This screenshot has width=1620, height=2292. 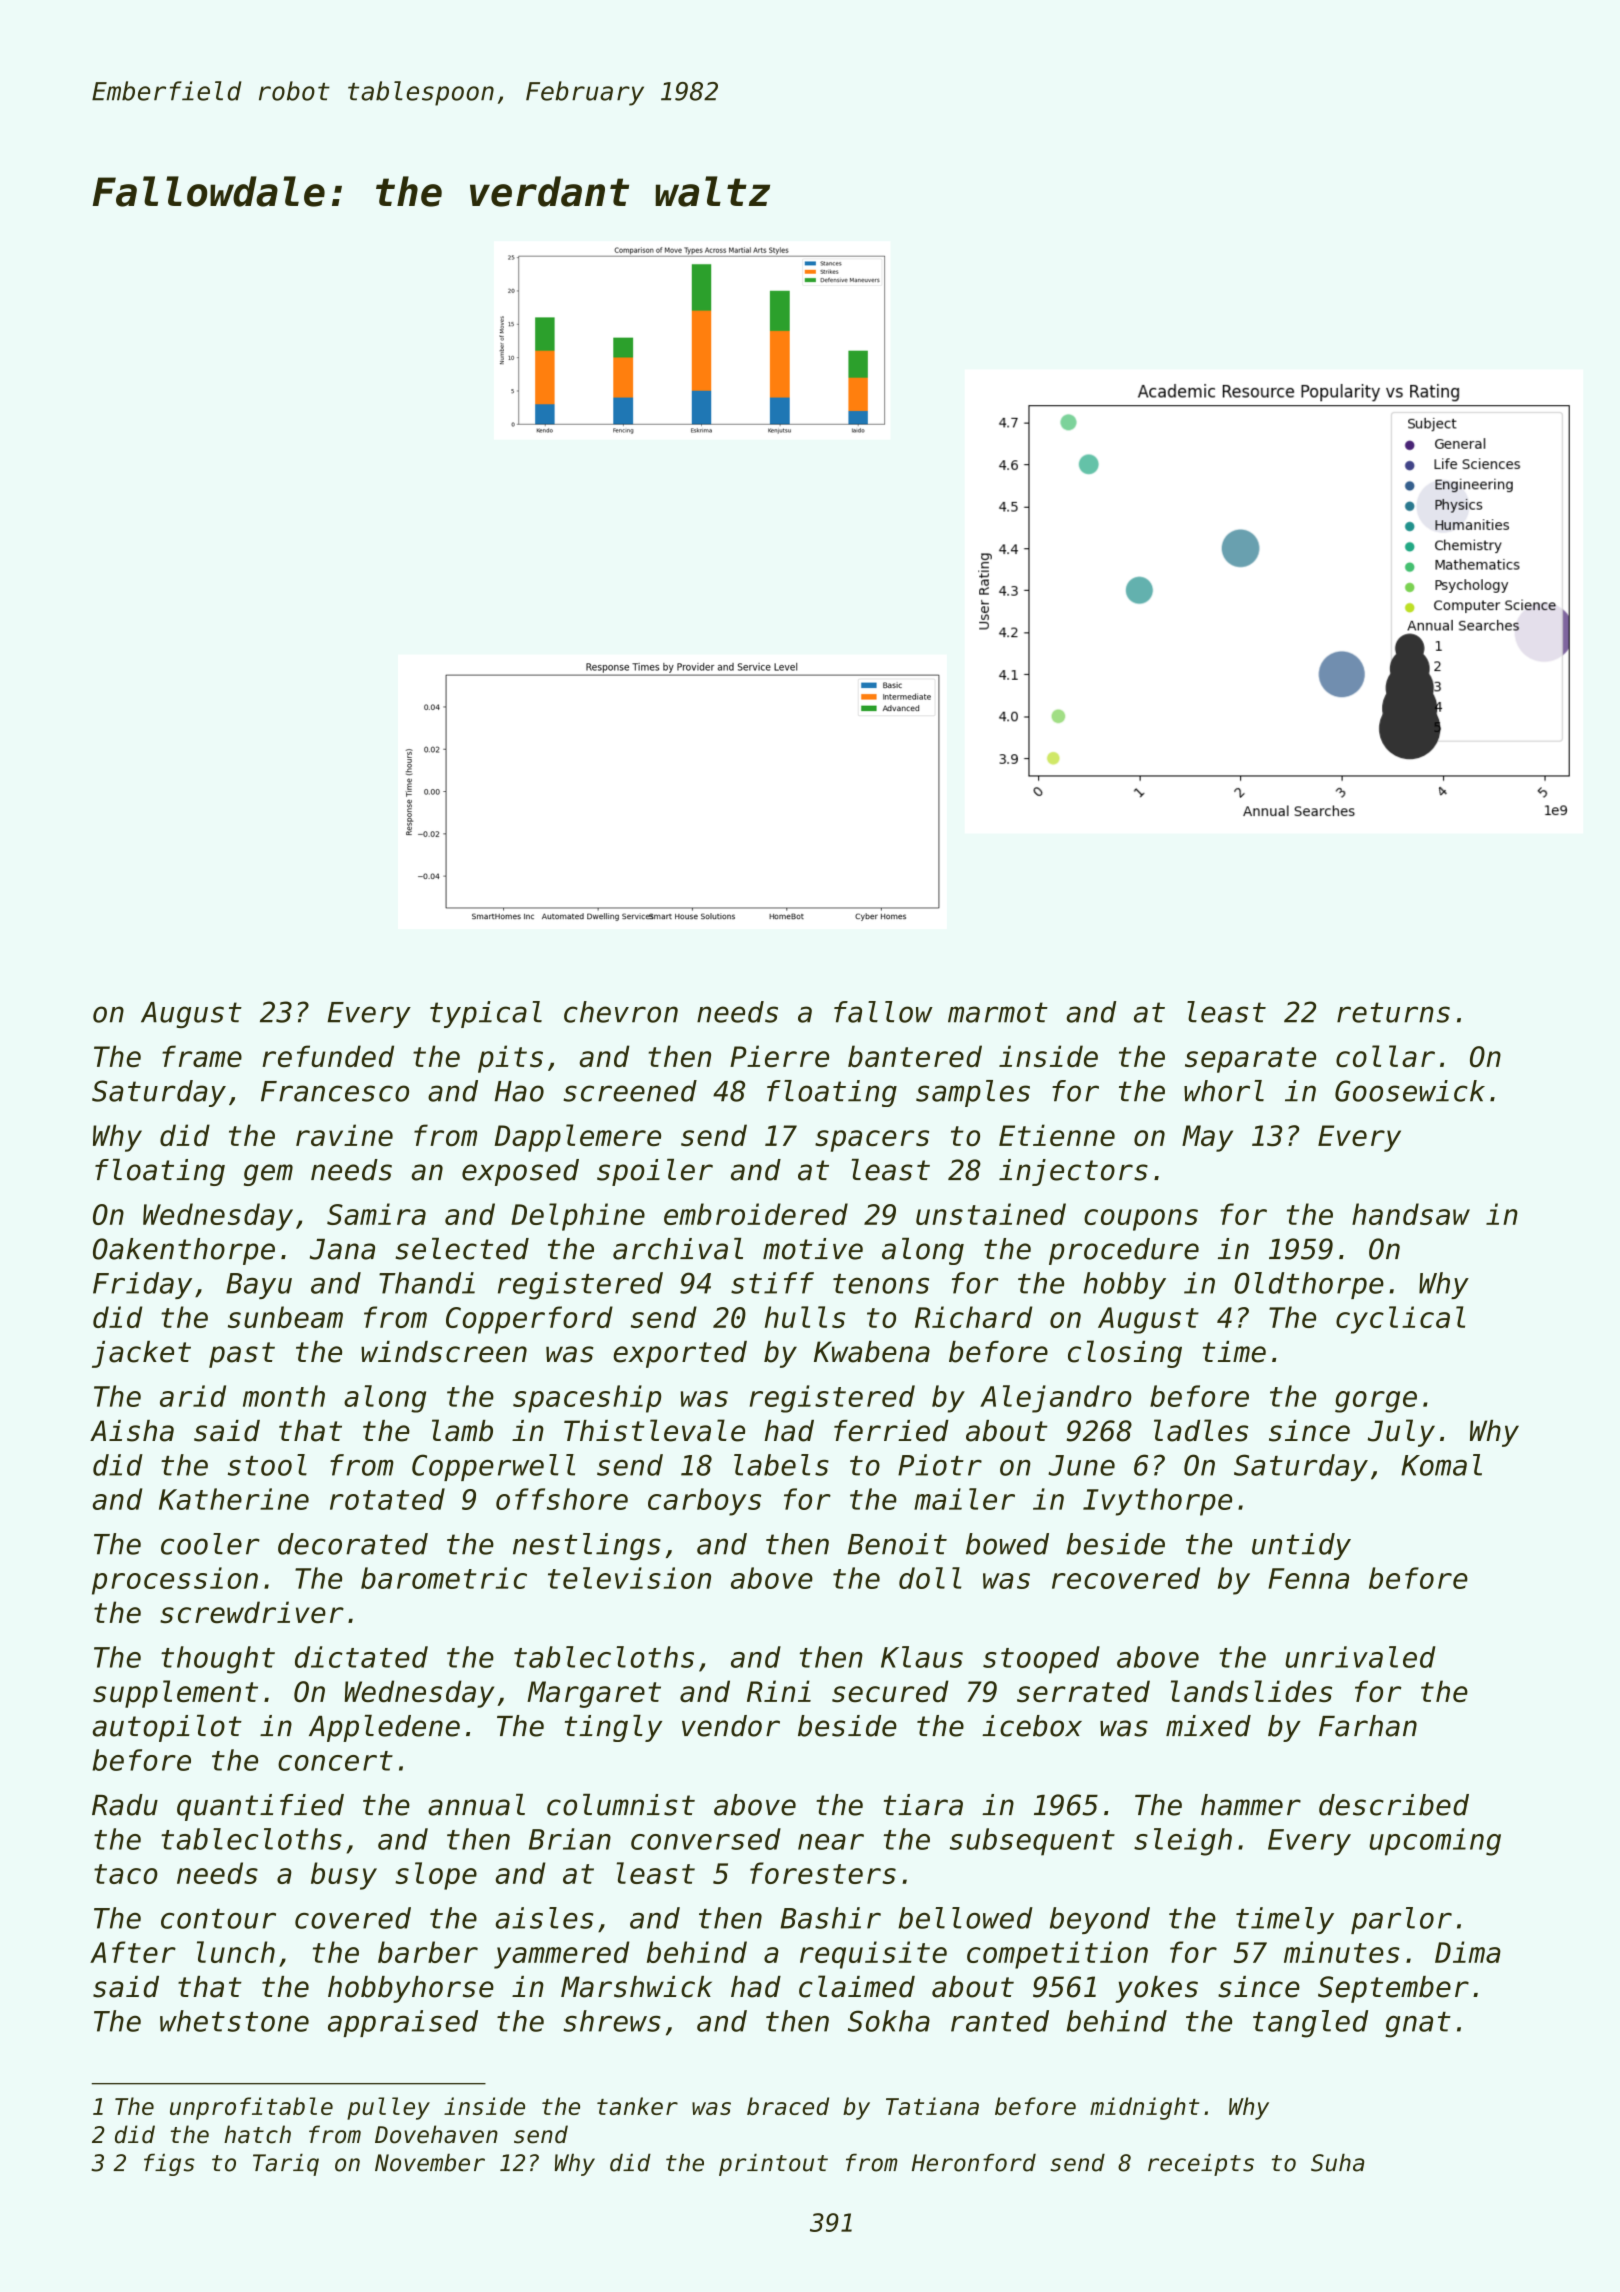 I want to click on Tariq, so click(x=286, y=2164).
